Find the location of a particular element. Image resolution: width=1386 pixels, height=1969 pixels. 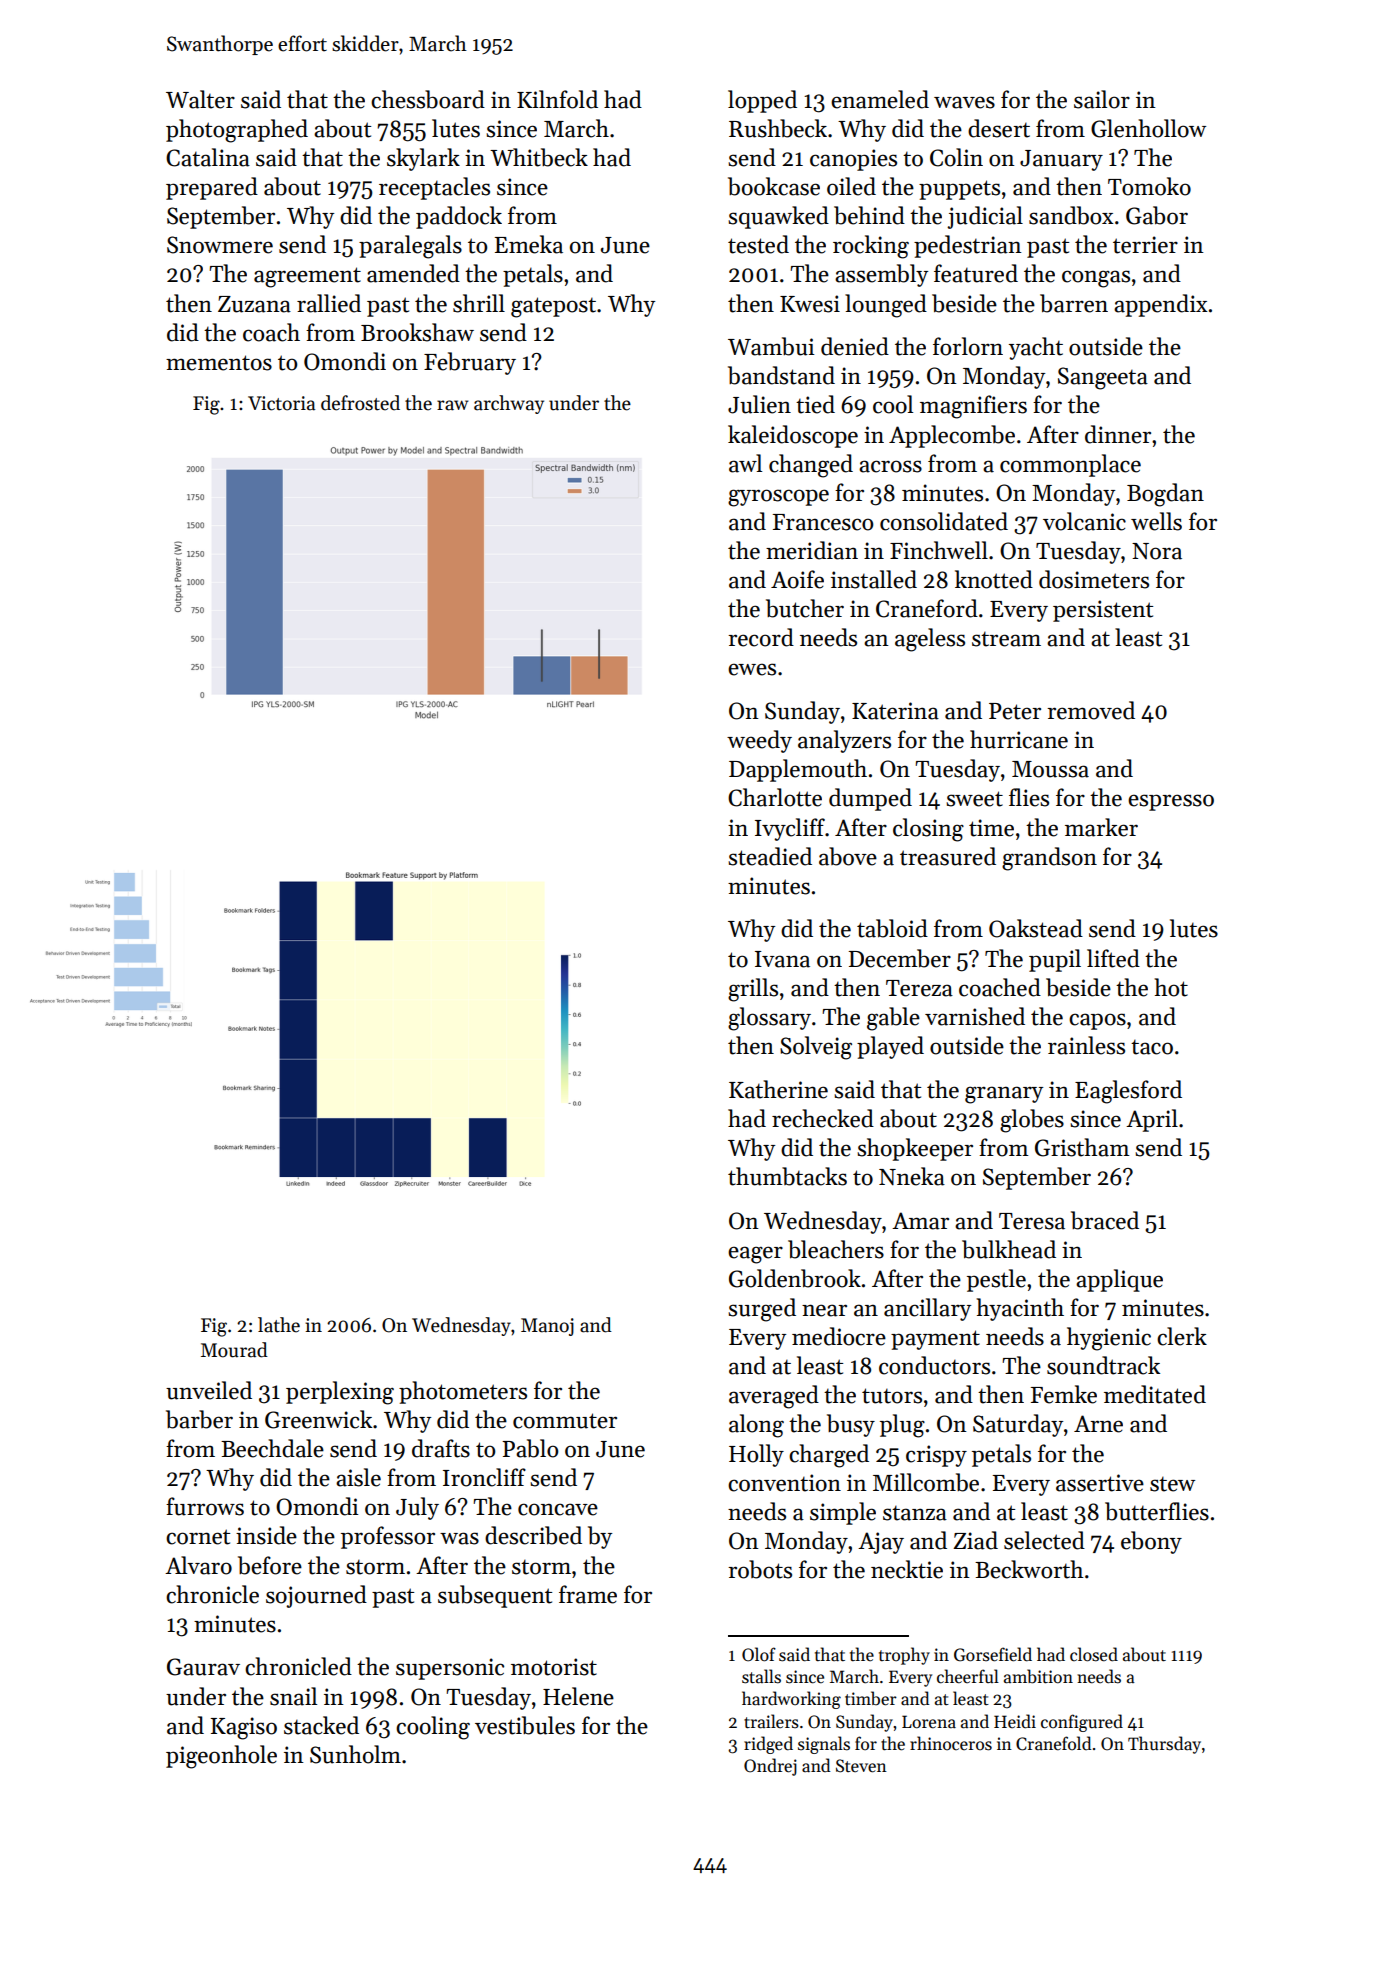

sojourned is located at coordinates (316, 1596).
